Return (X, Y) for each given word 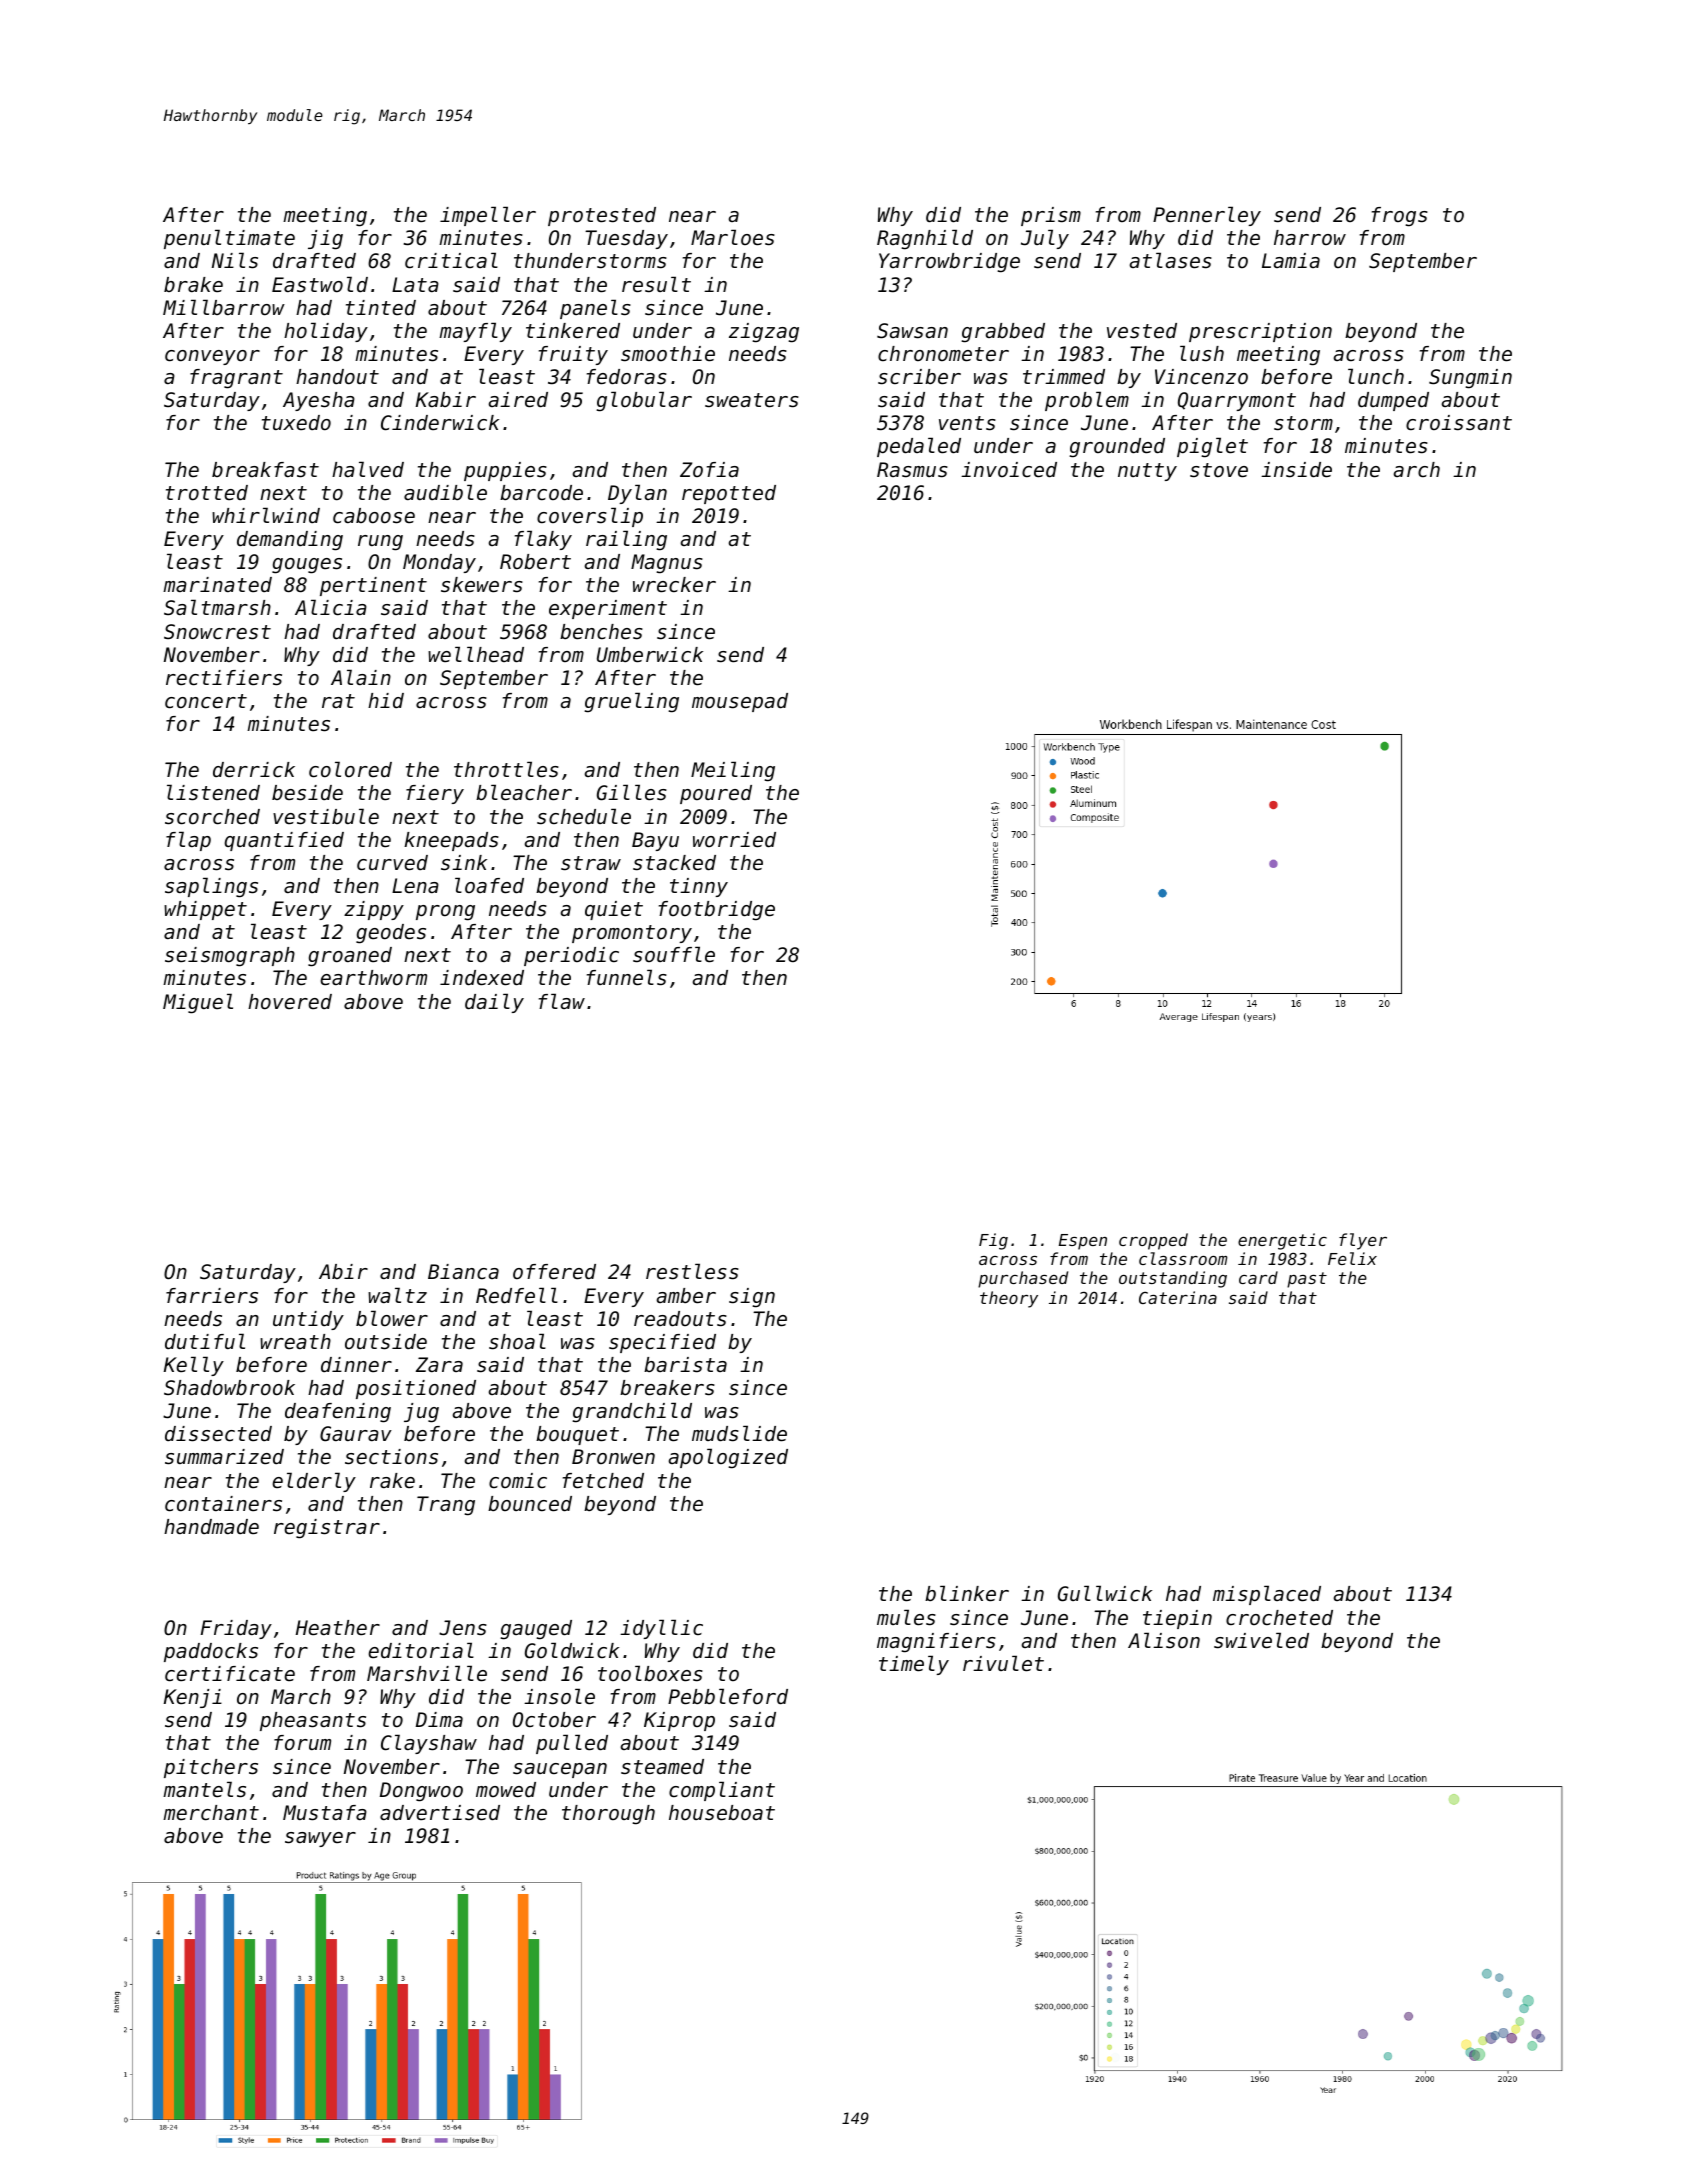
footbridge (717, 911)
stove (1219, 470)
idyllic (661, 1629)
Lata (415, 284)
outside (386, 1342)
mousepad (740, 702)
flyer (1363, 1241)
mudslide (739, 1433)
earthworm (373, 978)
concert (206, 701)
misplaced (1267, 1595)
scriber (919, 377)
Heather (338, 1627)
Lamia (1291, 260)
